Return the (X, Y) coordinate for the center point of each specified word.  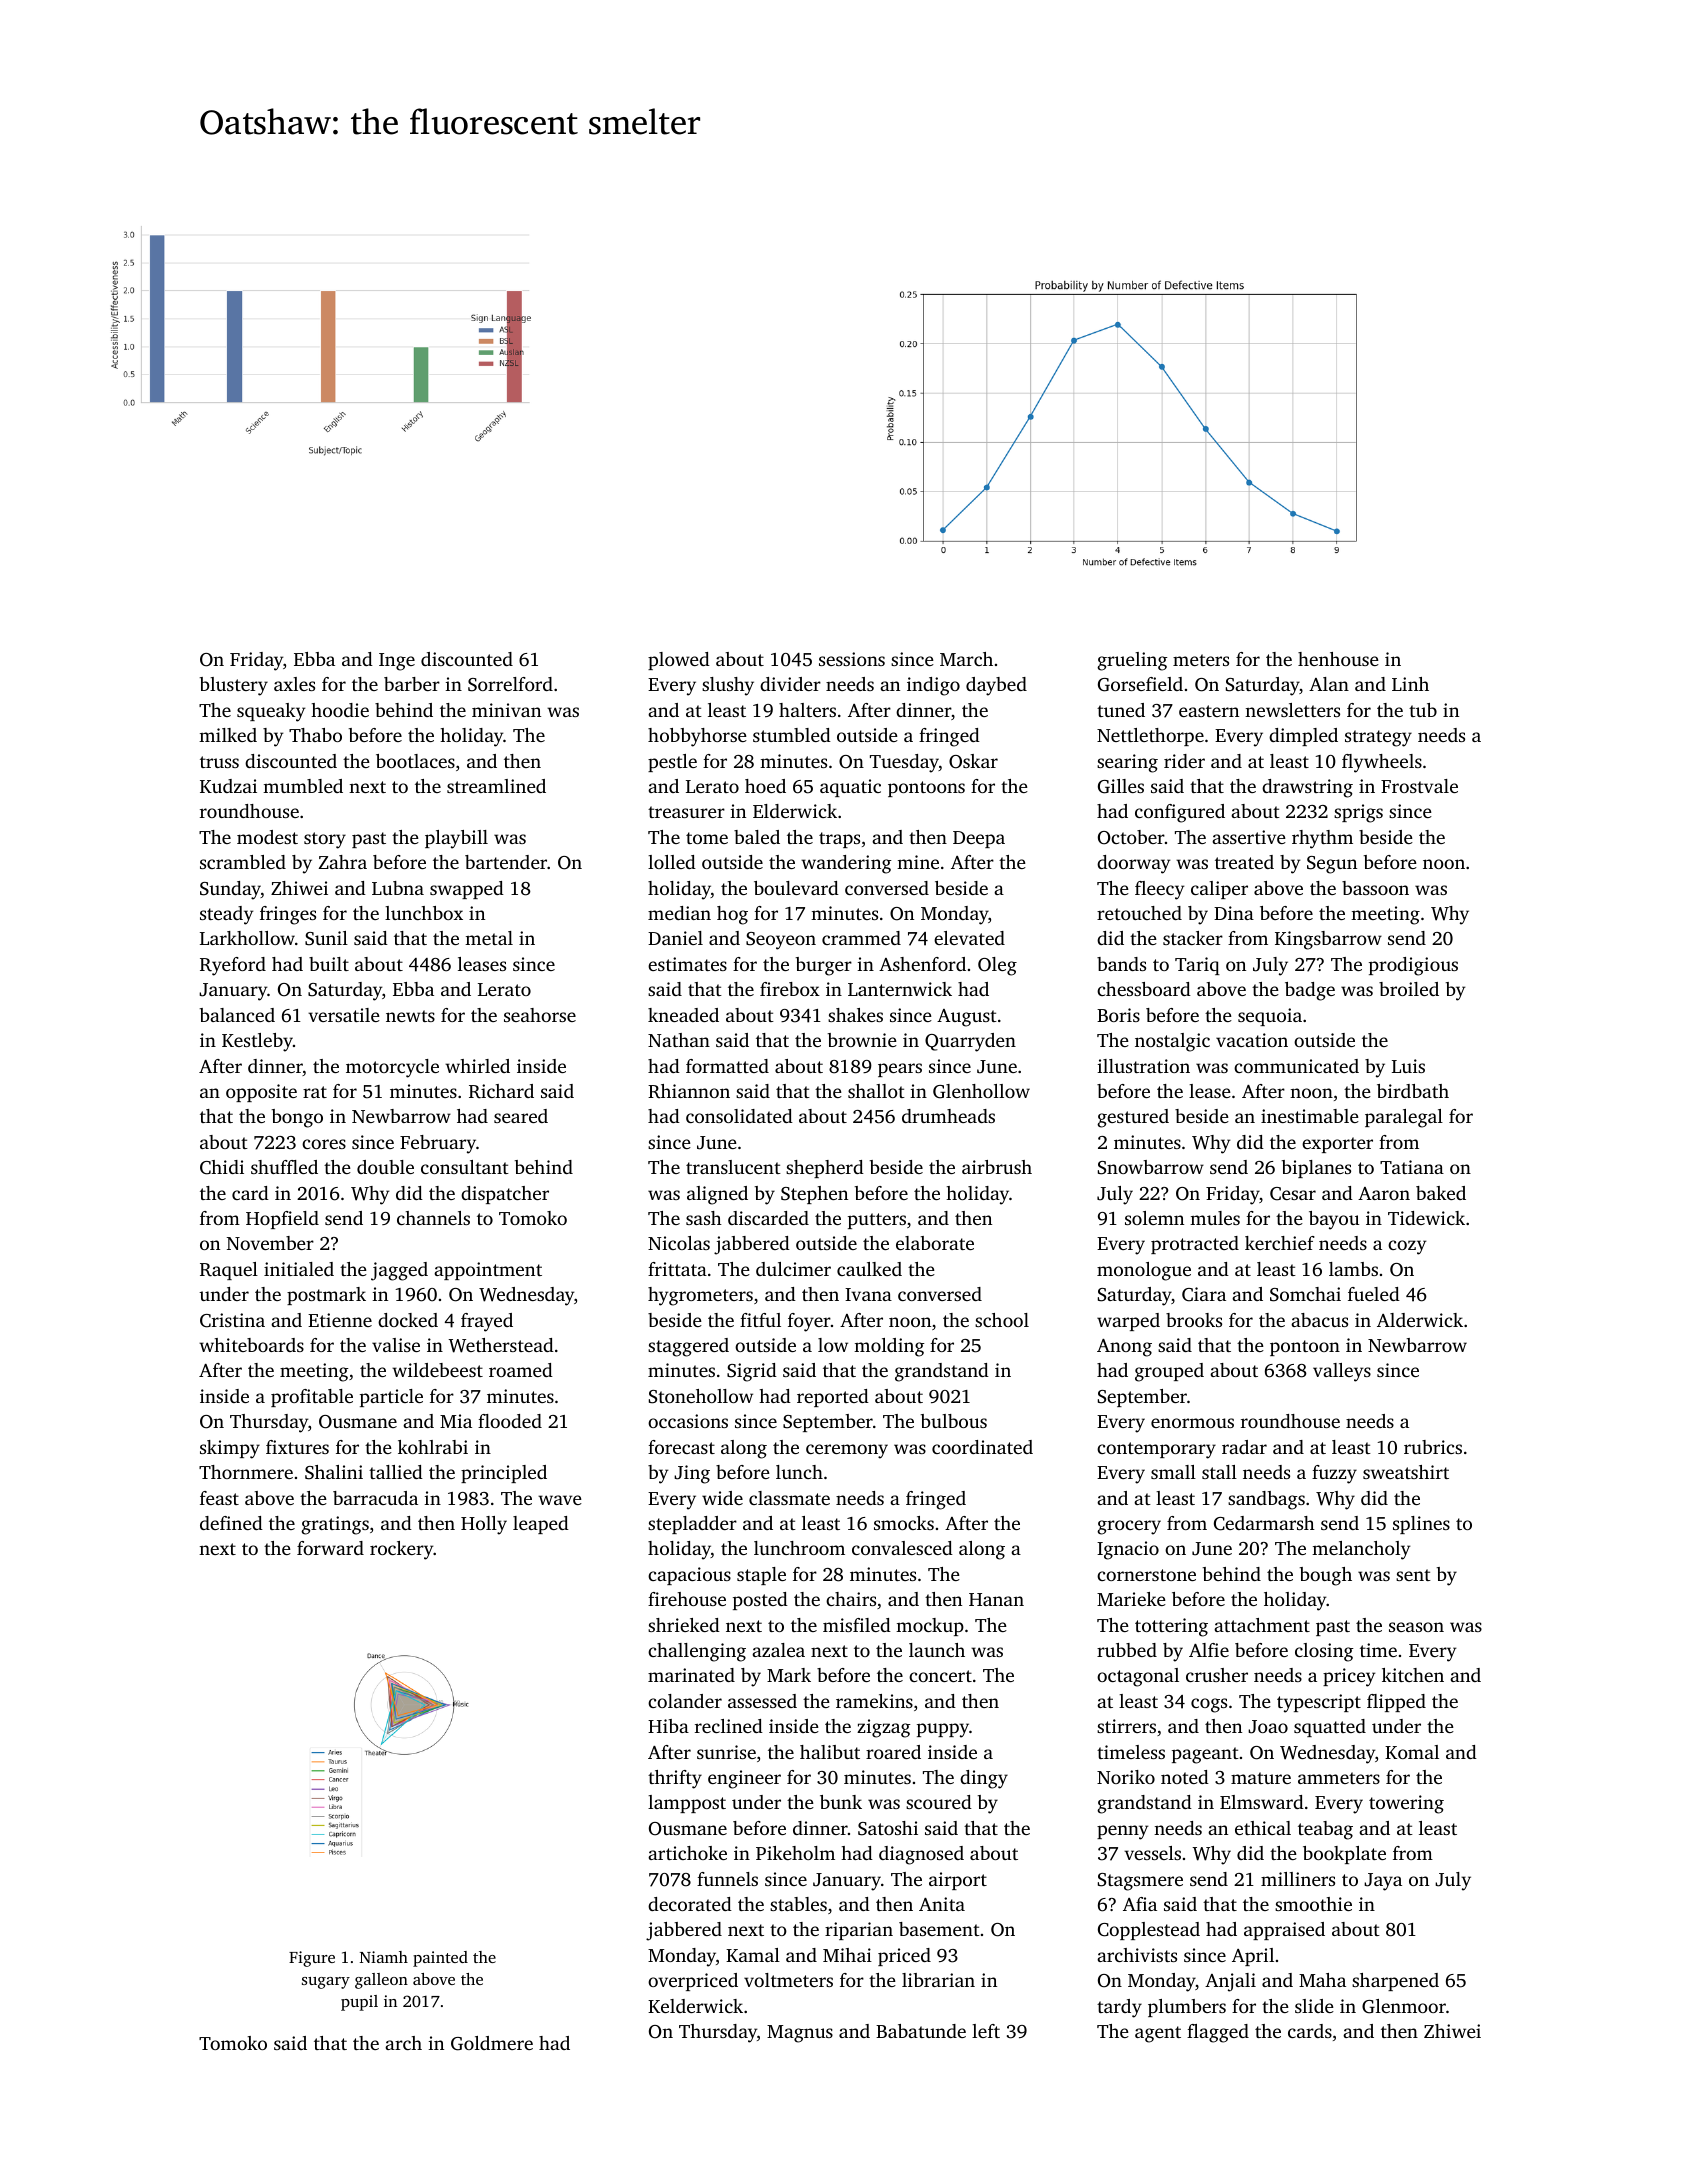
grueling (1132, 661)
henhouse (1338, 659)
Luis (1408, 1066)
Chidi (222, 1167)
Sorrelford (510, 684)
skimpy (230, 1449)
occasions (688, 1421)
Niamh (384, 1957)
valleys (1342, 1372)
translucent (733, 1167)
